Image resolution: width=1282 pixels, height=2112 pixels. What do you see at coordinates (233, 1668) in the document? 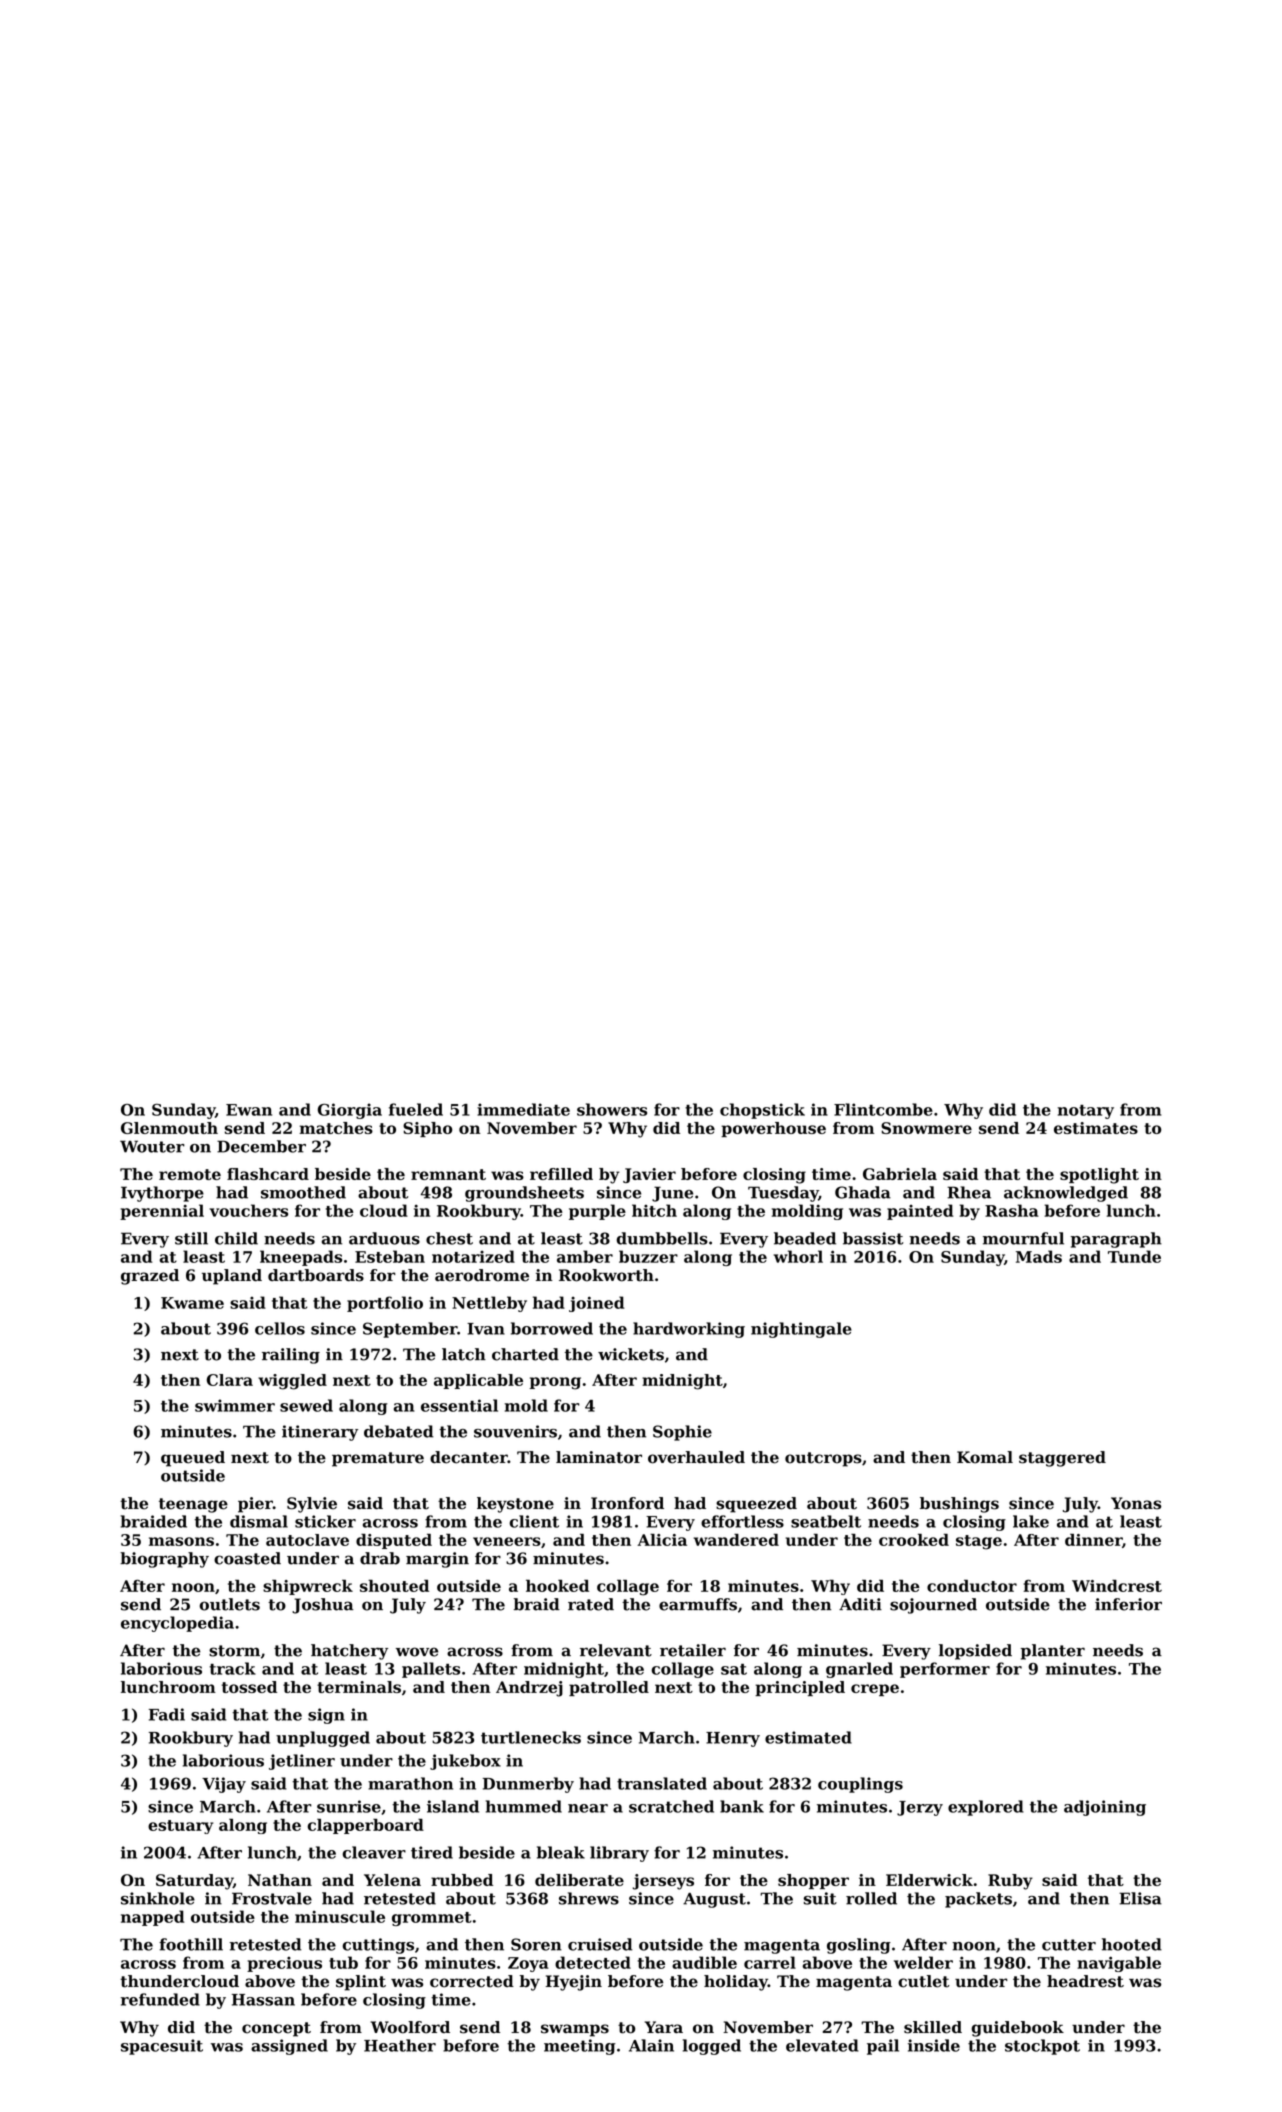
I see `track` at bounding box center [233, 1668].
